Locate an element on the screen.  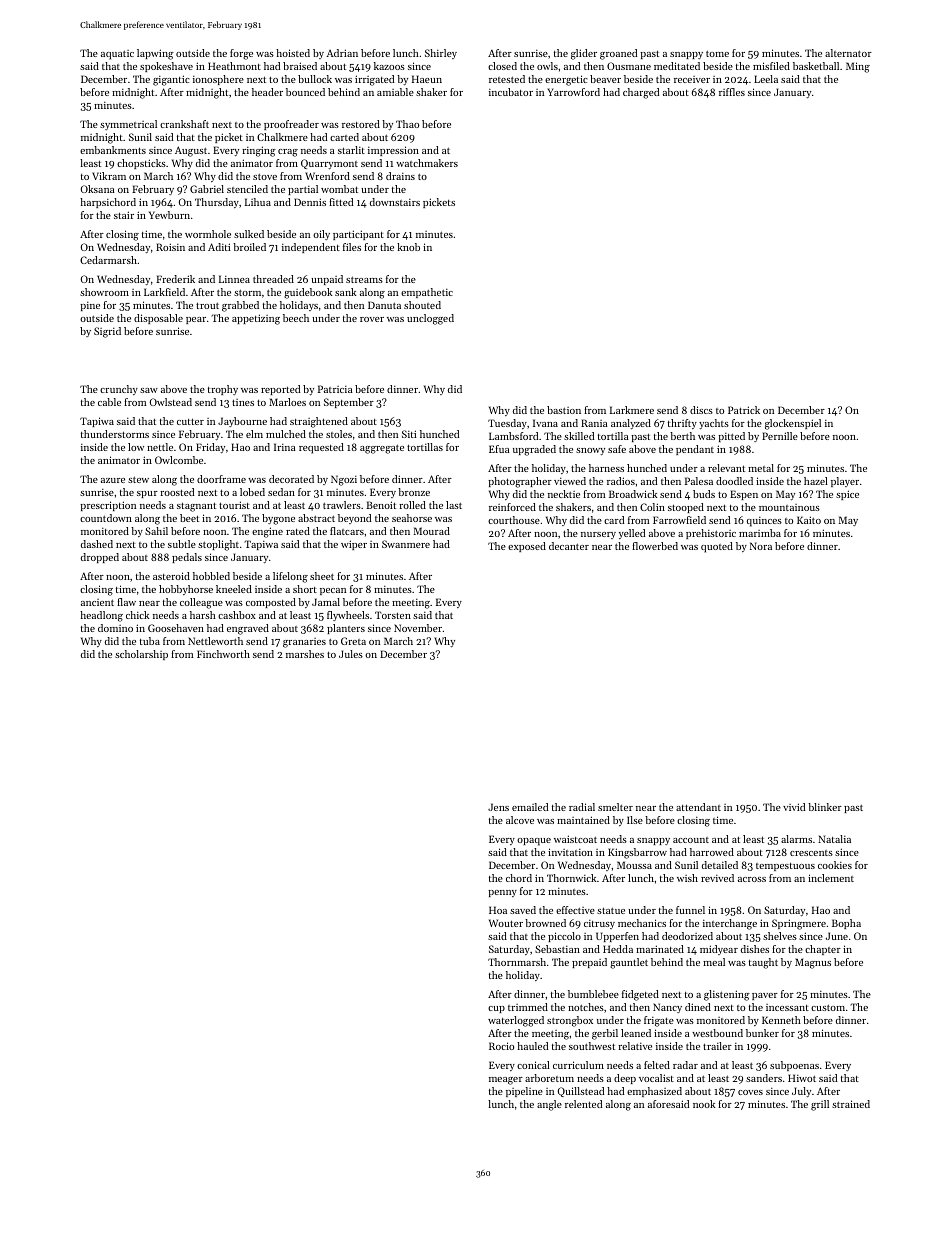
Adrian is located at coordinates (342, 53).
